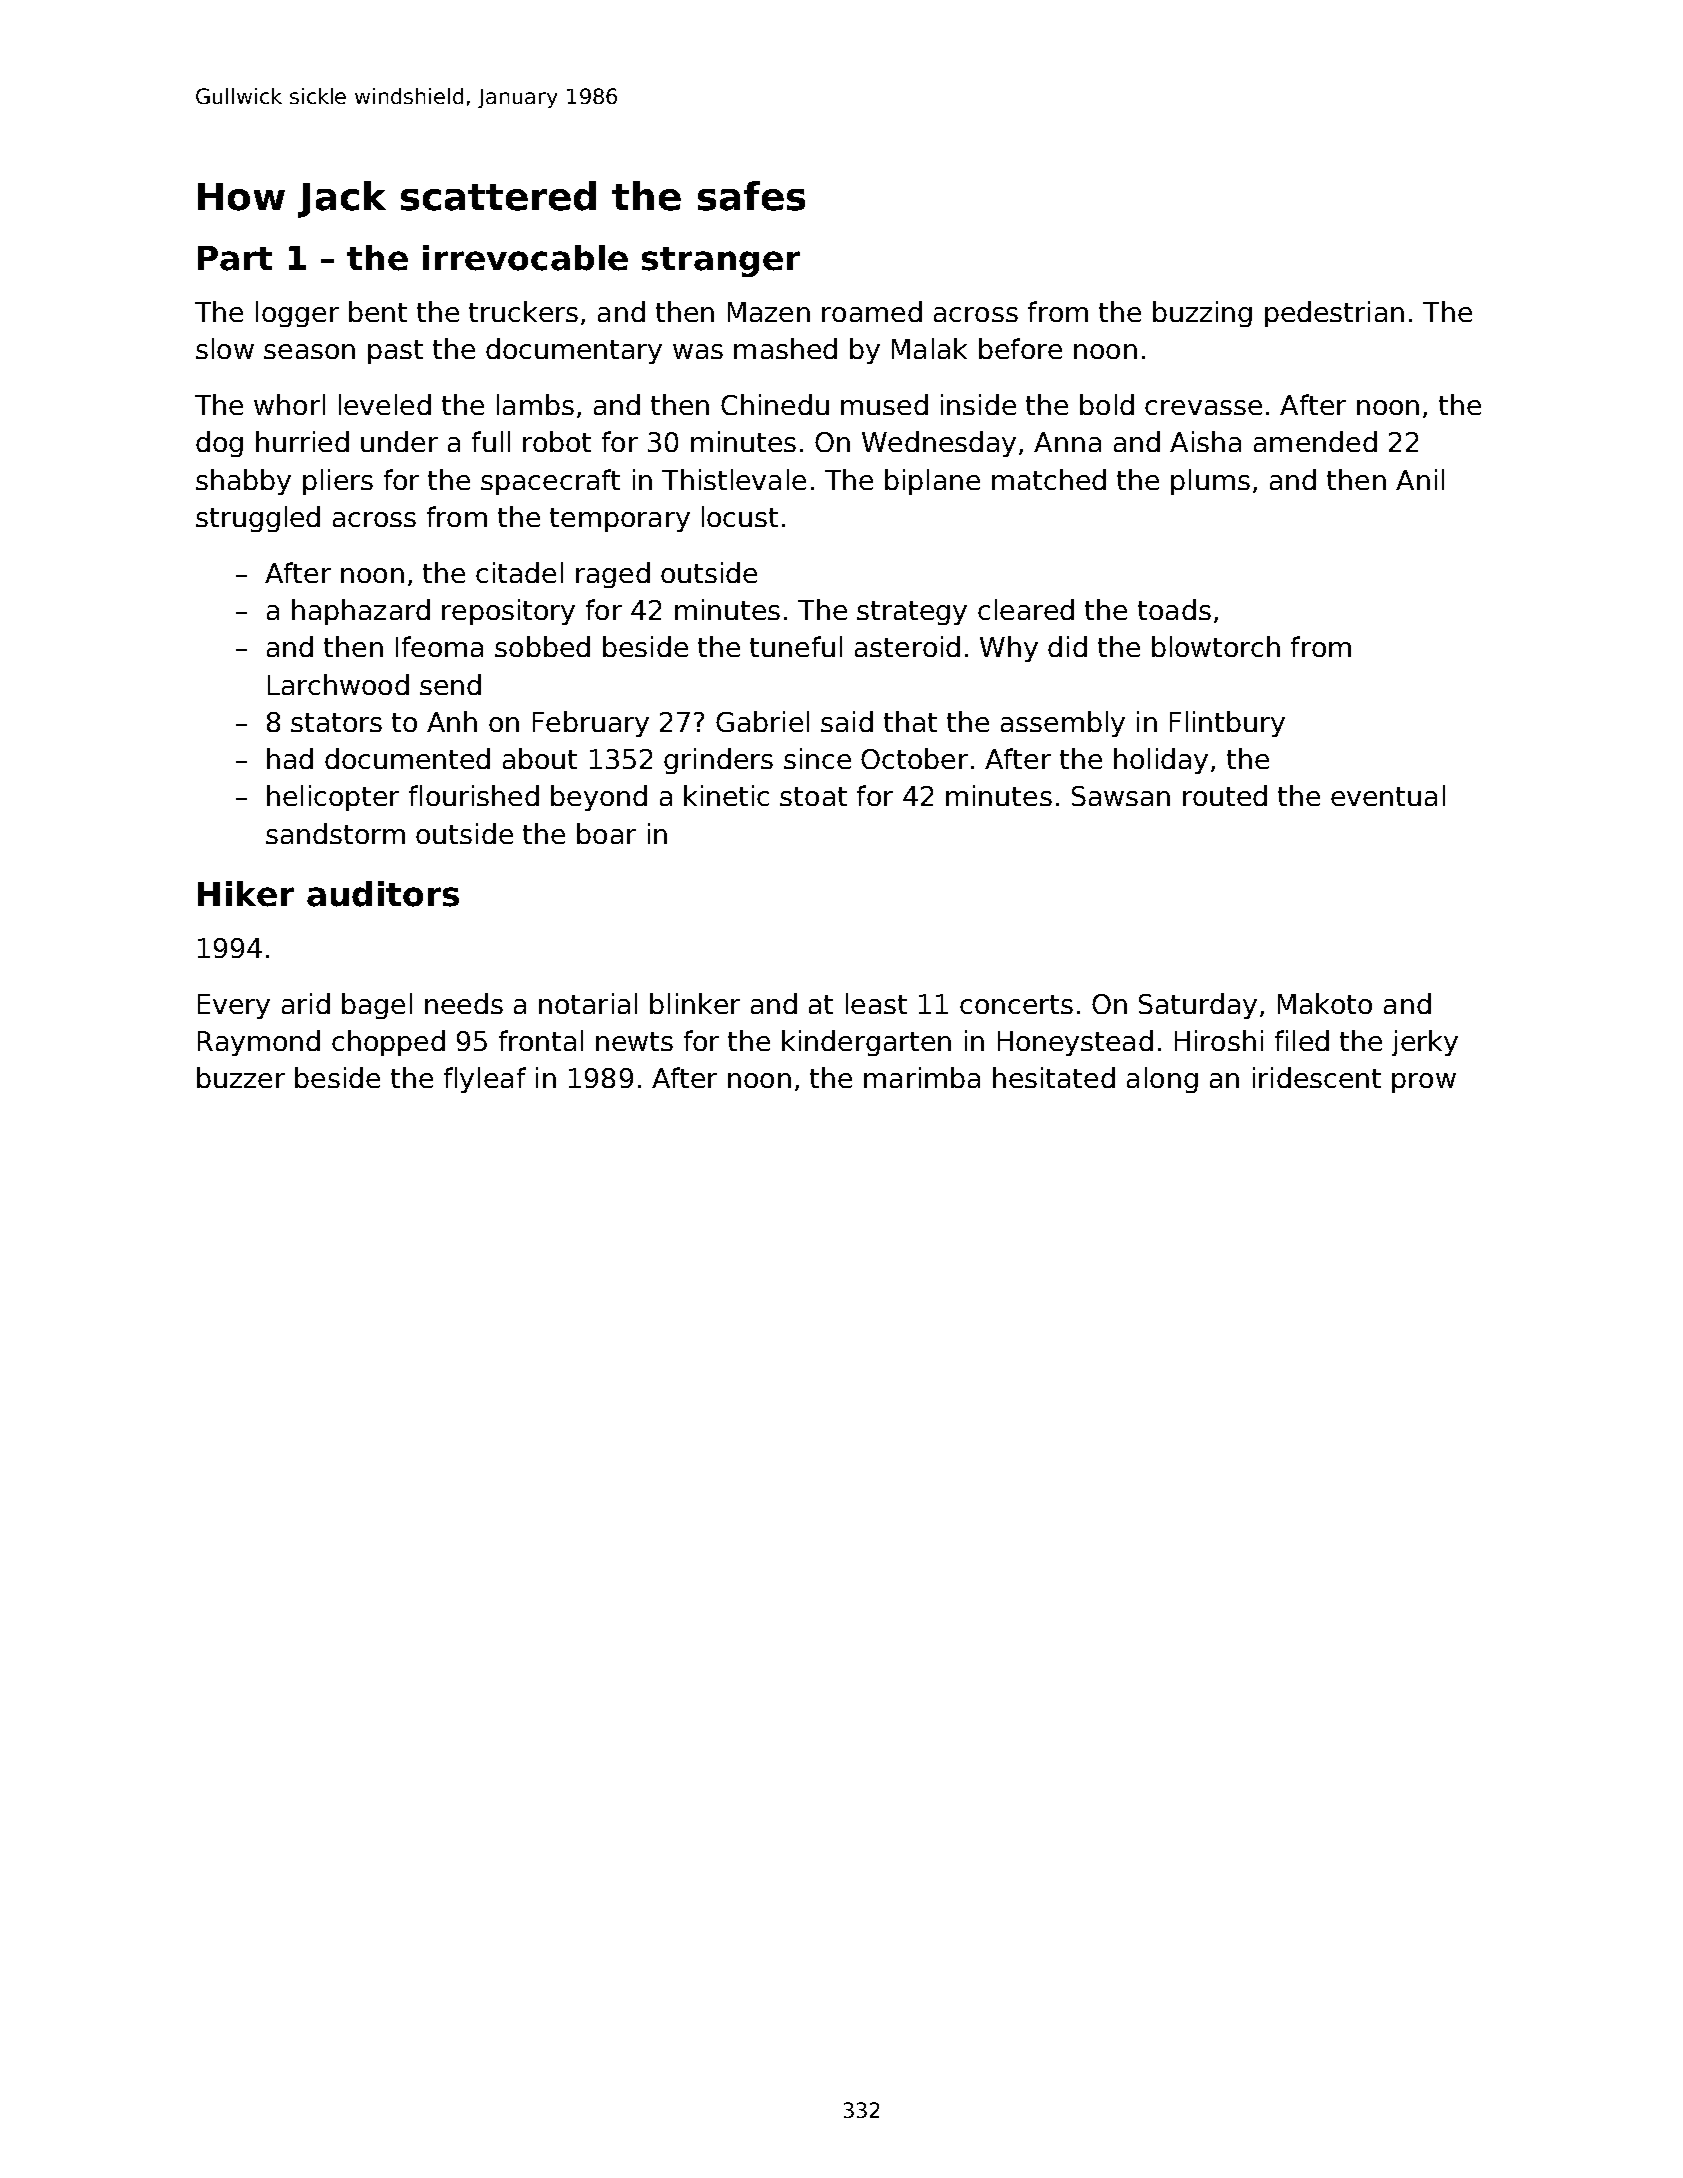 This screenshot has height=2178, width=1683. I want to click on flyleaf, so click(485, 1080).
